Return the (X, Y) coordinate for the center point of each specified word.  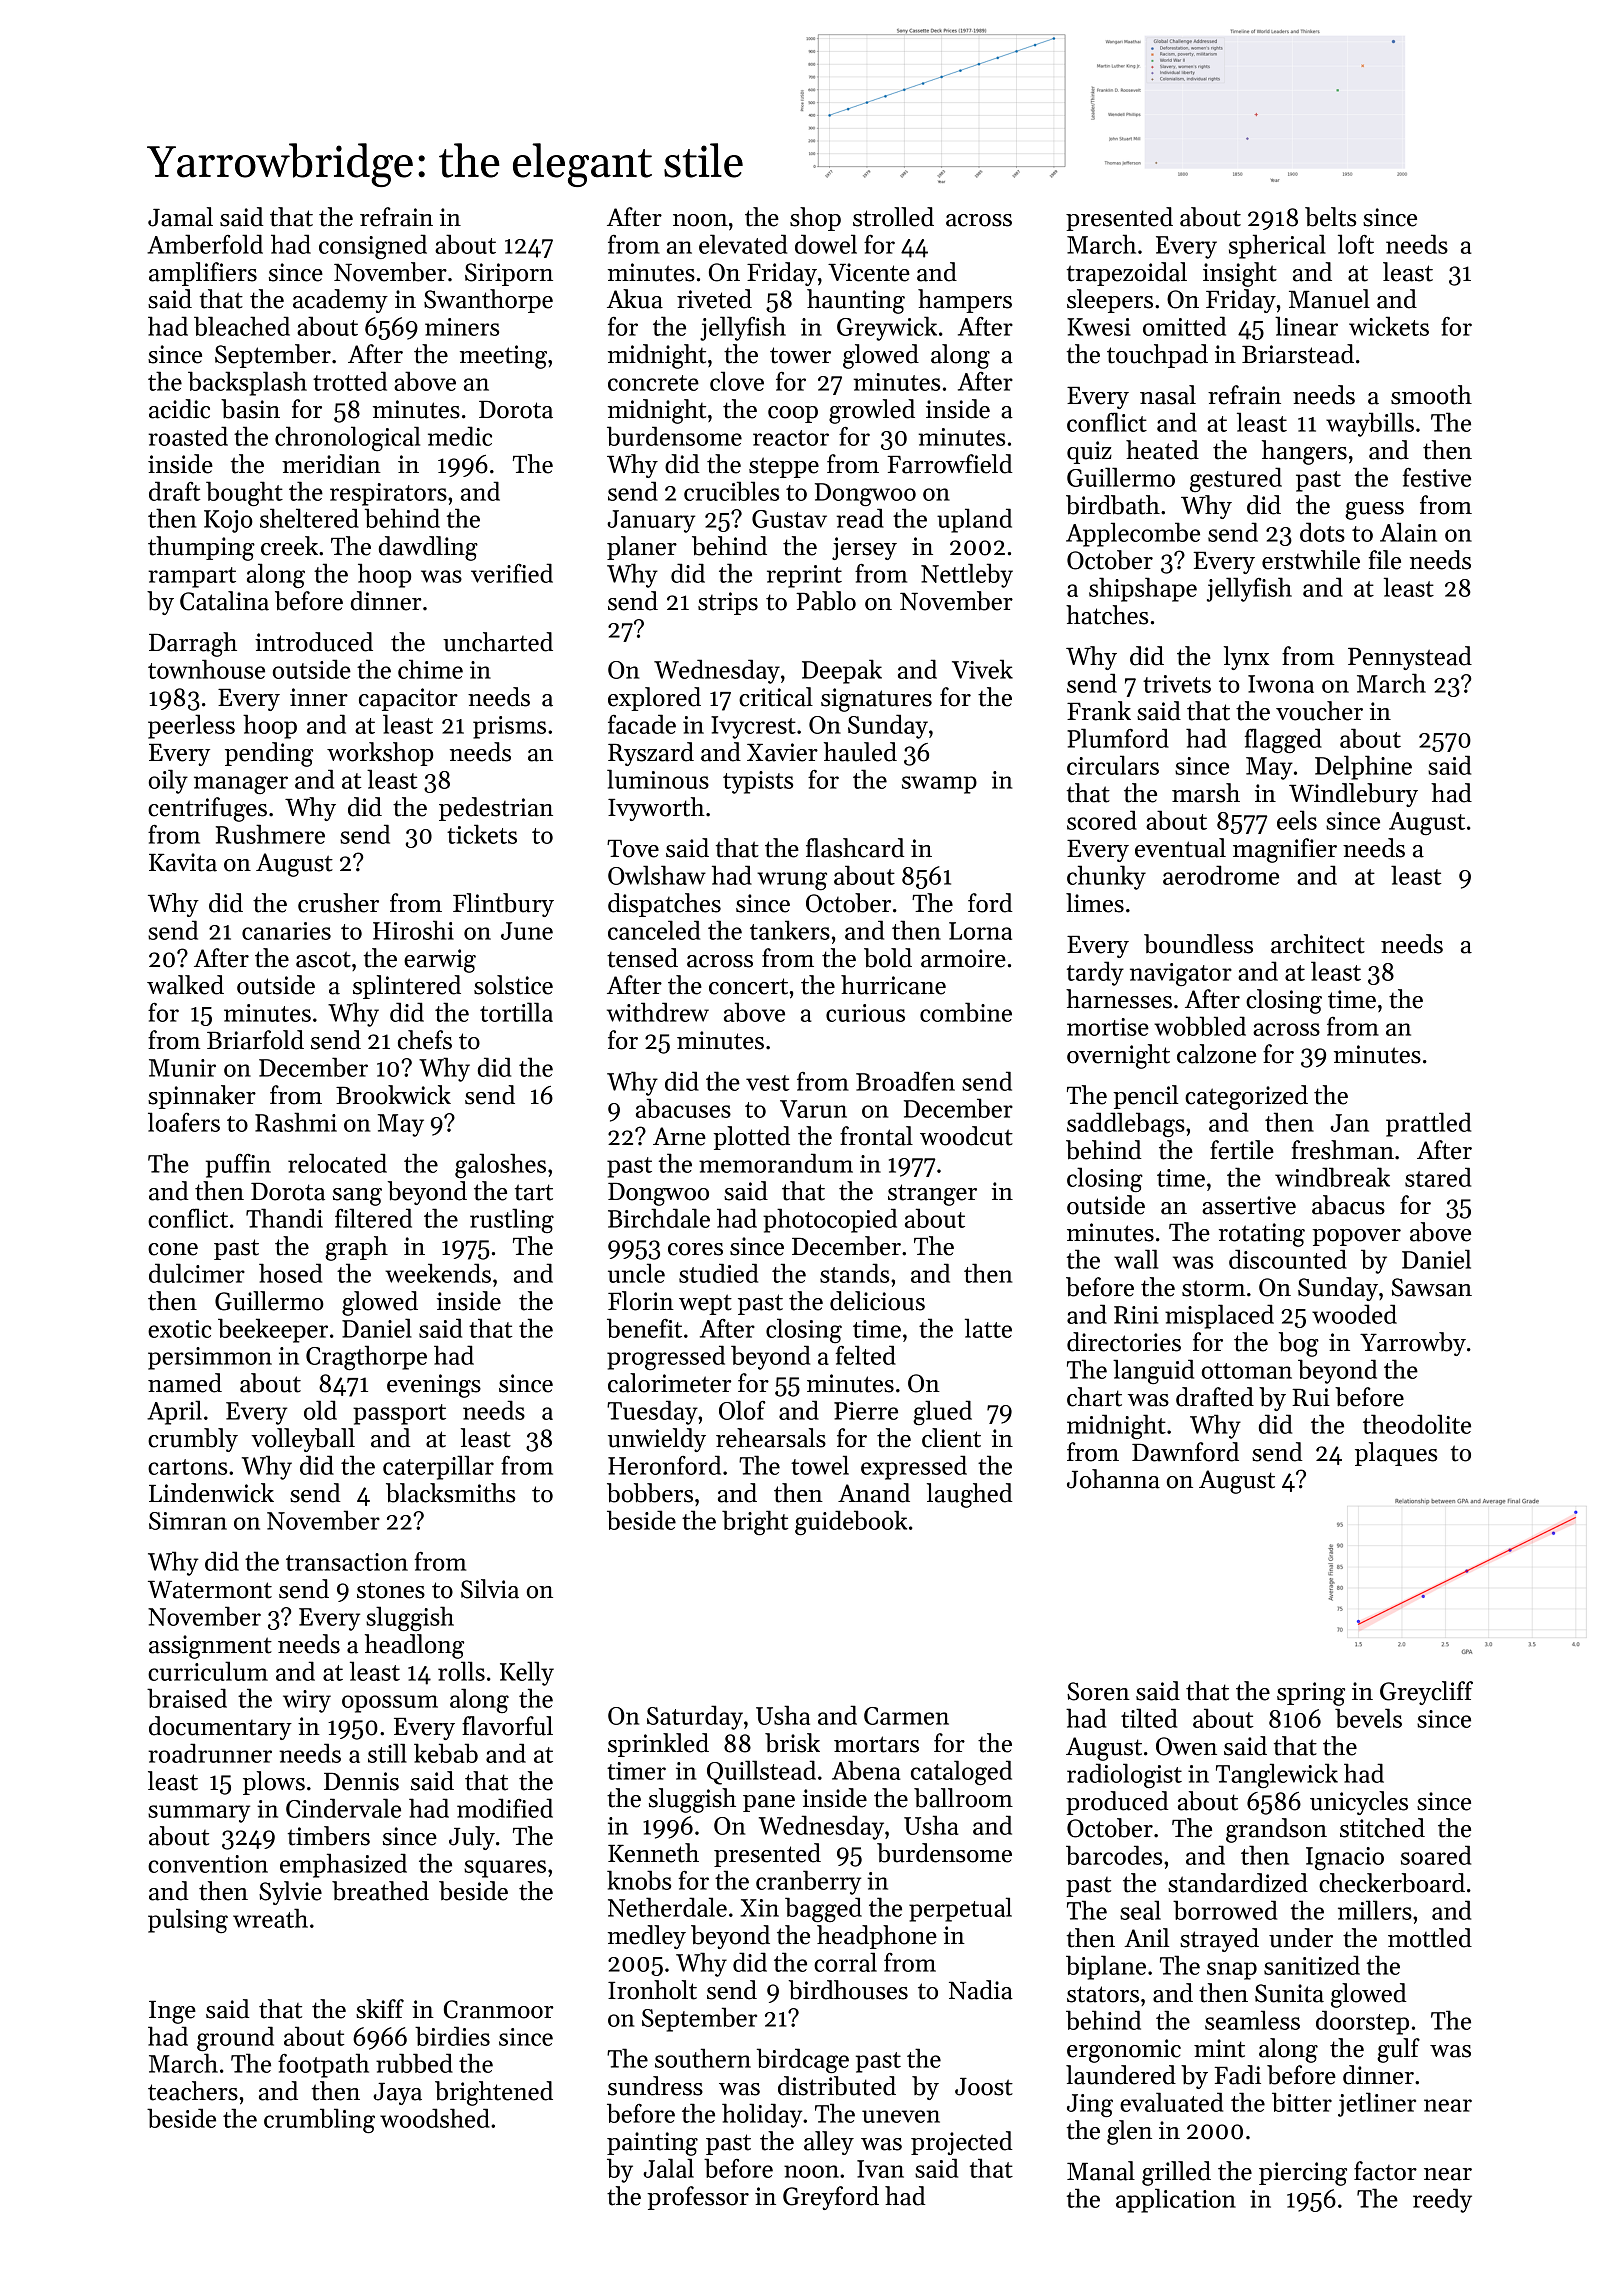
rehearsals (771, 1438)
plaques (1396, 1454)
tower (800, 355)
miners (462, 327)
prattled (1428, 1124)
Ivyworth (656, 809)
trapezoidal (1127, 274)
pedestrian (496, 809)
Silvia (490, 1589)
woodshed (435, 2118)
